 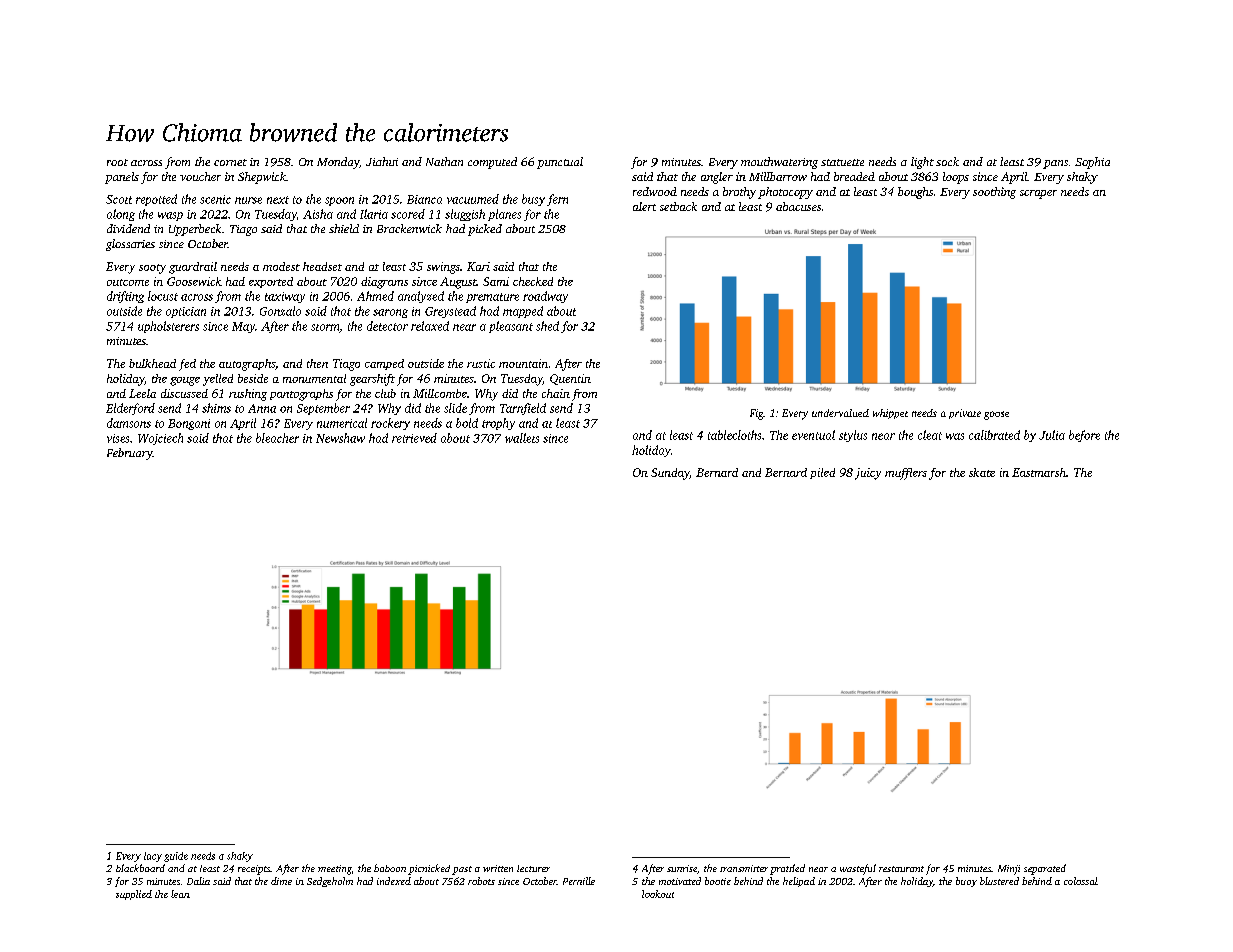 I want to click on Wojciech, so click(x=160, y=439).
